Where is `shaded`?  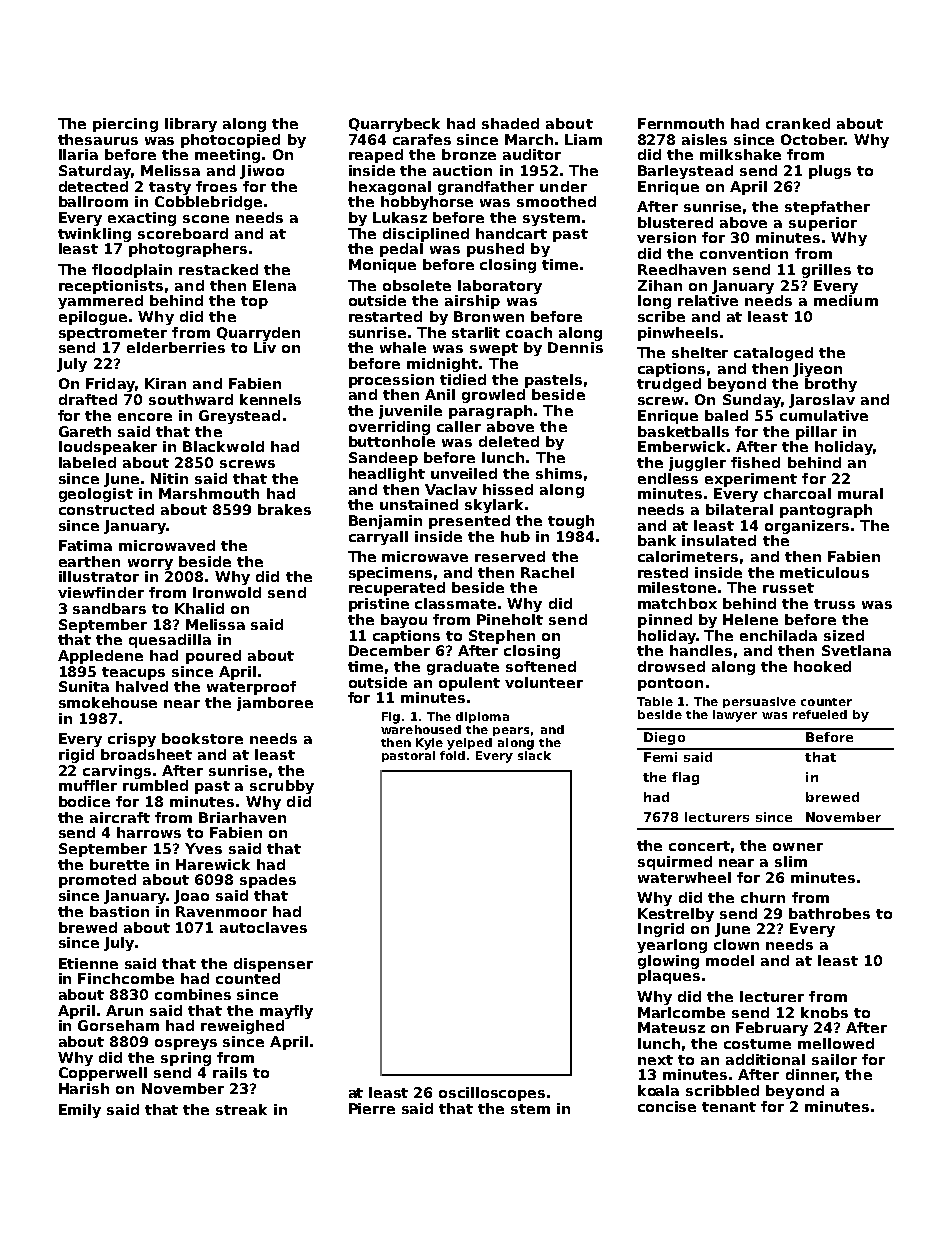
shaded is located at coordinates (510, 123).
